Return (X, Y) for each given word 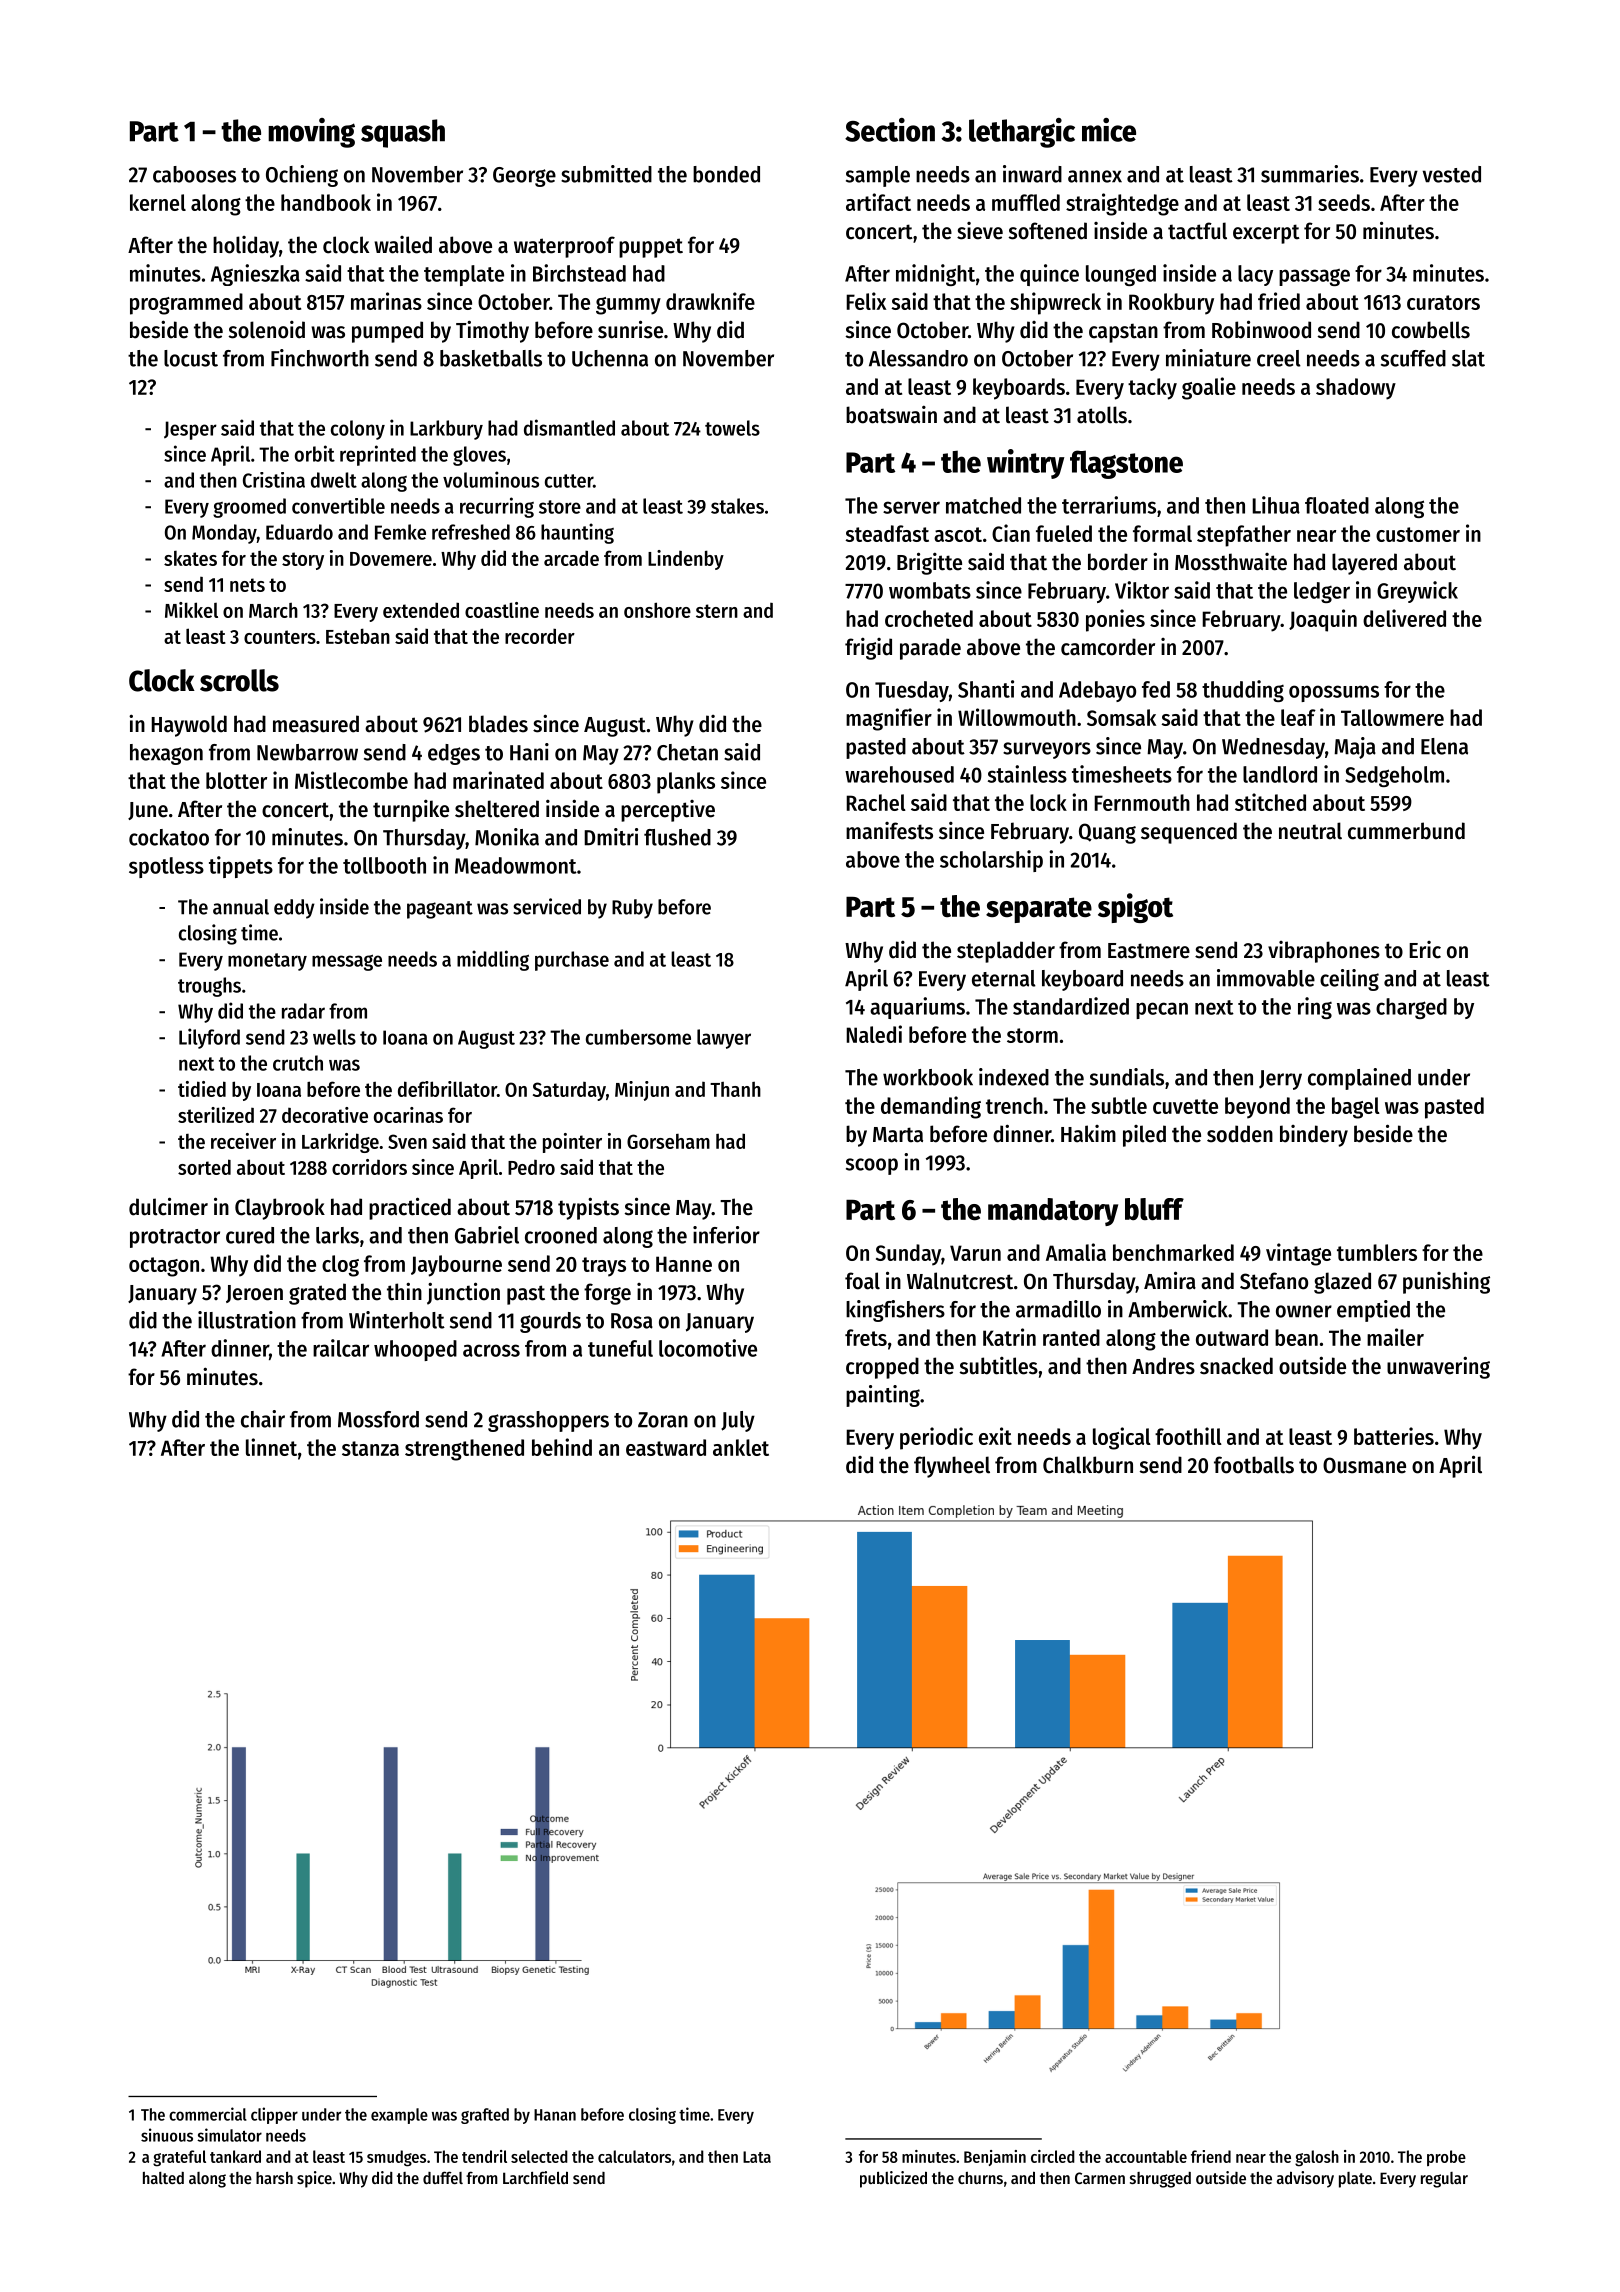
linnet (271, 1447)
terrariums (1109, 505)
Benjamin (995, 2158)
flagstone (1126, 464)
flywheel (952, 1467)
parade (930, 649)
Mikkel (191, 610)
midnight (935, 275)
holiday (246, 247)
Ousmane (1364, 1465)
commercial (208, 2114)
